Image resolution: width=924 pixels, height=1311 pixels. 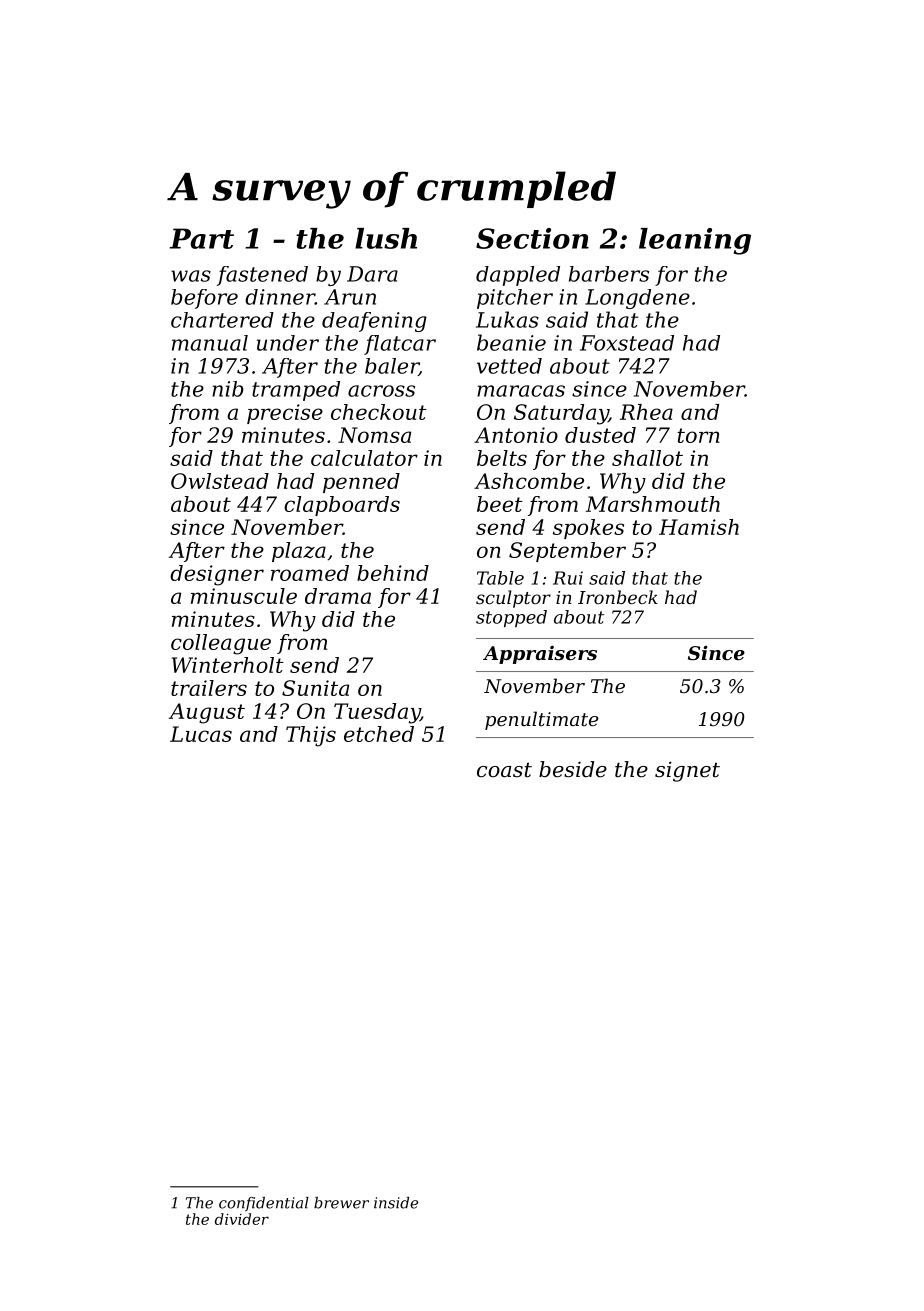 What do you see at coordinates (695, 241) in the screenshot?
I see `leaning` at bounding box center [695, 241].
